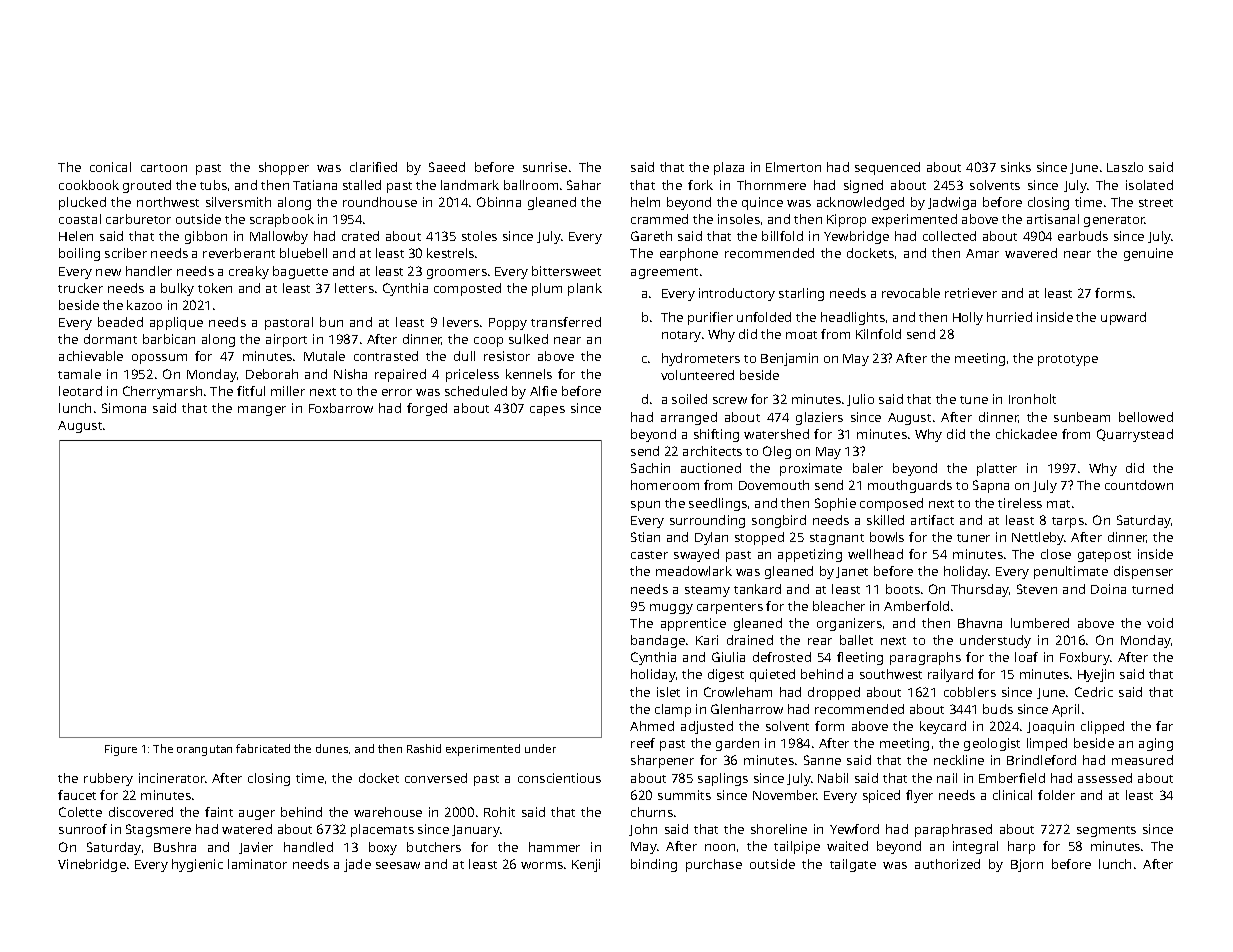 The width and height of the screenshot is (1233, 952). Describe the element at coordinates (80, 391) in the screenshot. I see `leotard` at that location.
